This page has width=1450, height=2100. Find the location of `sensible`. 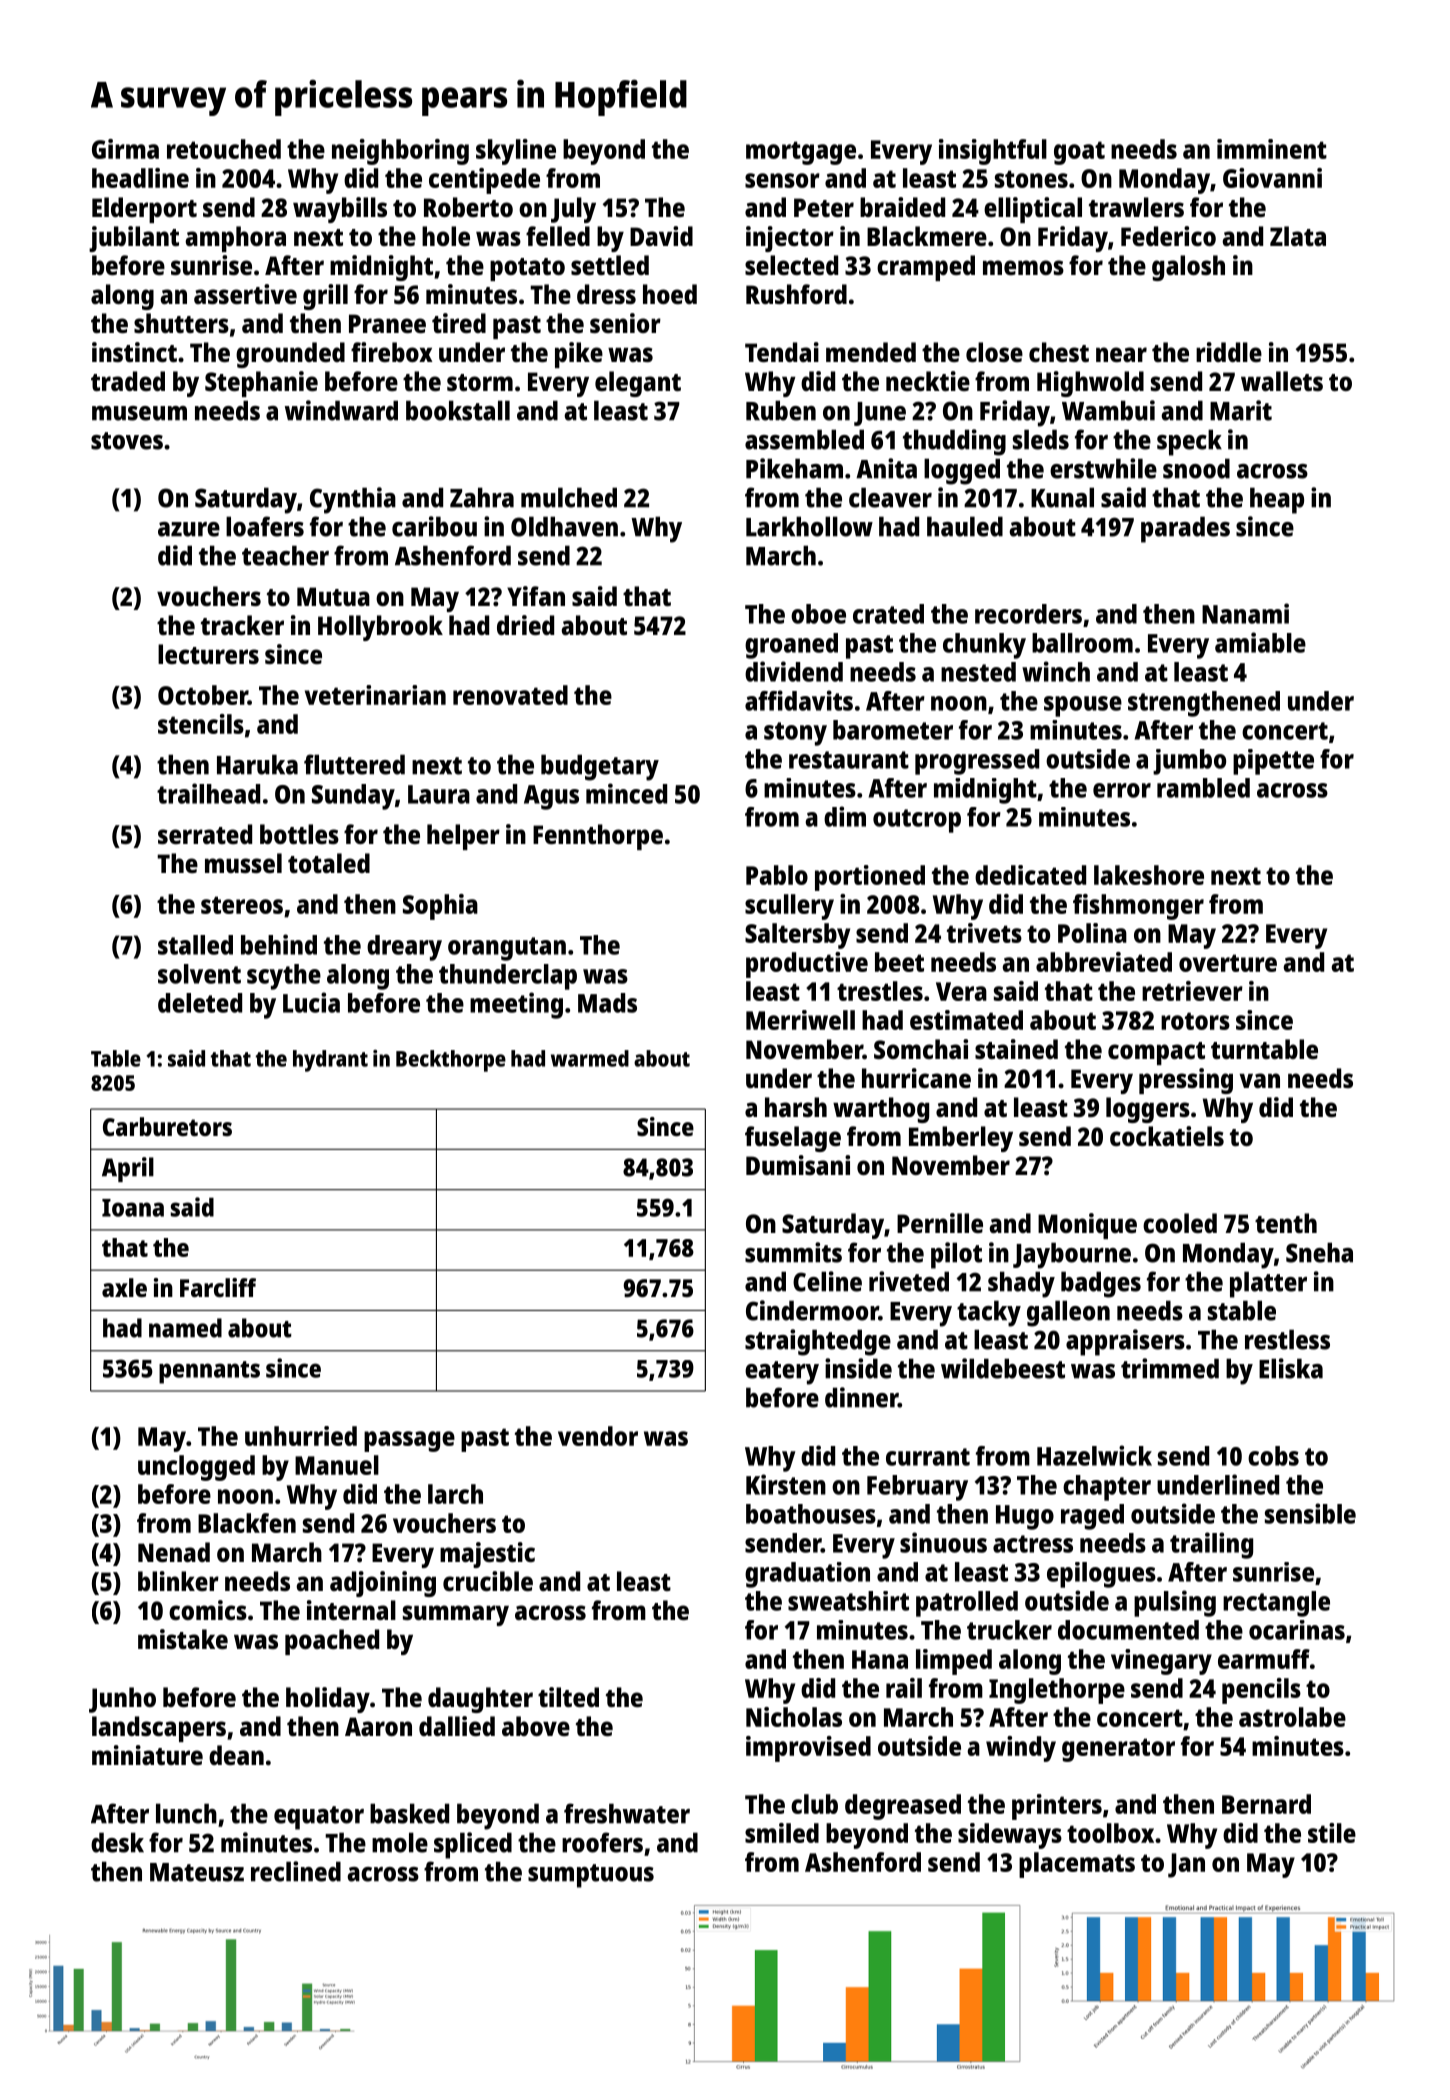

sensible is located at coordinates (1310, 1513).
